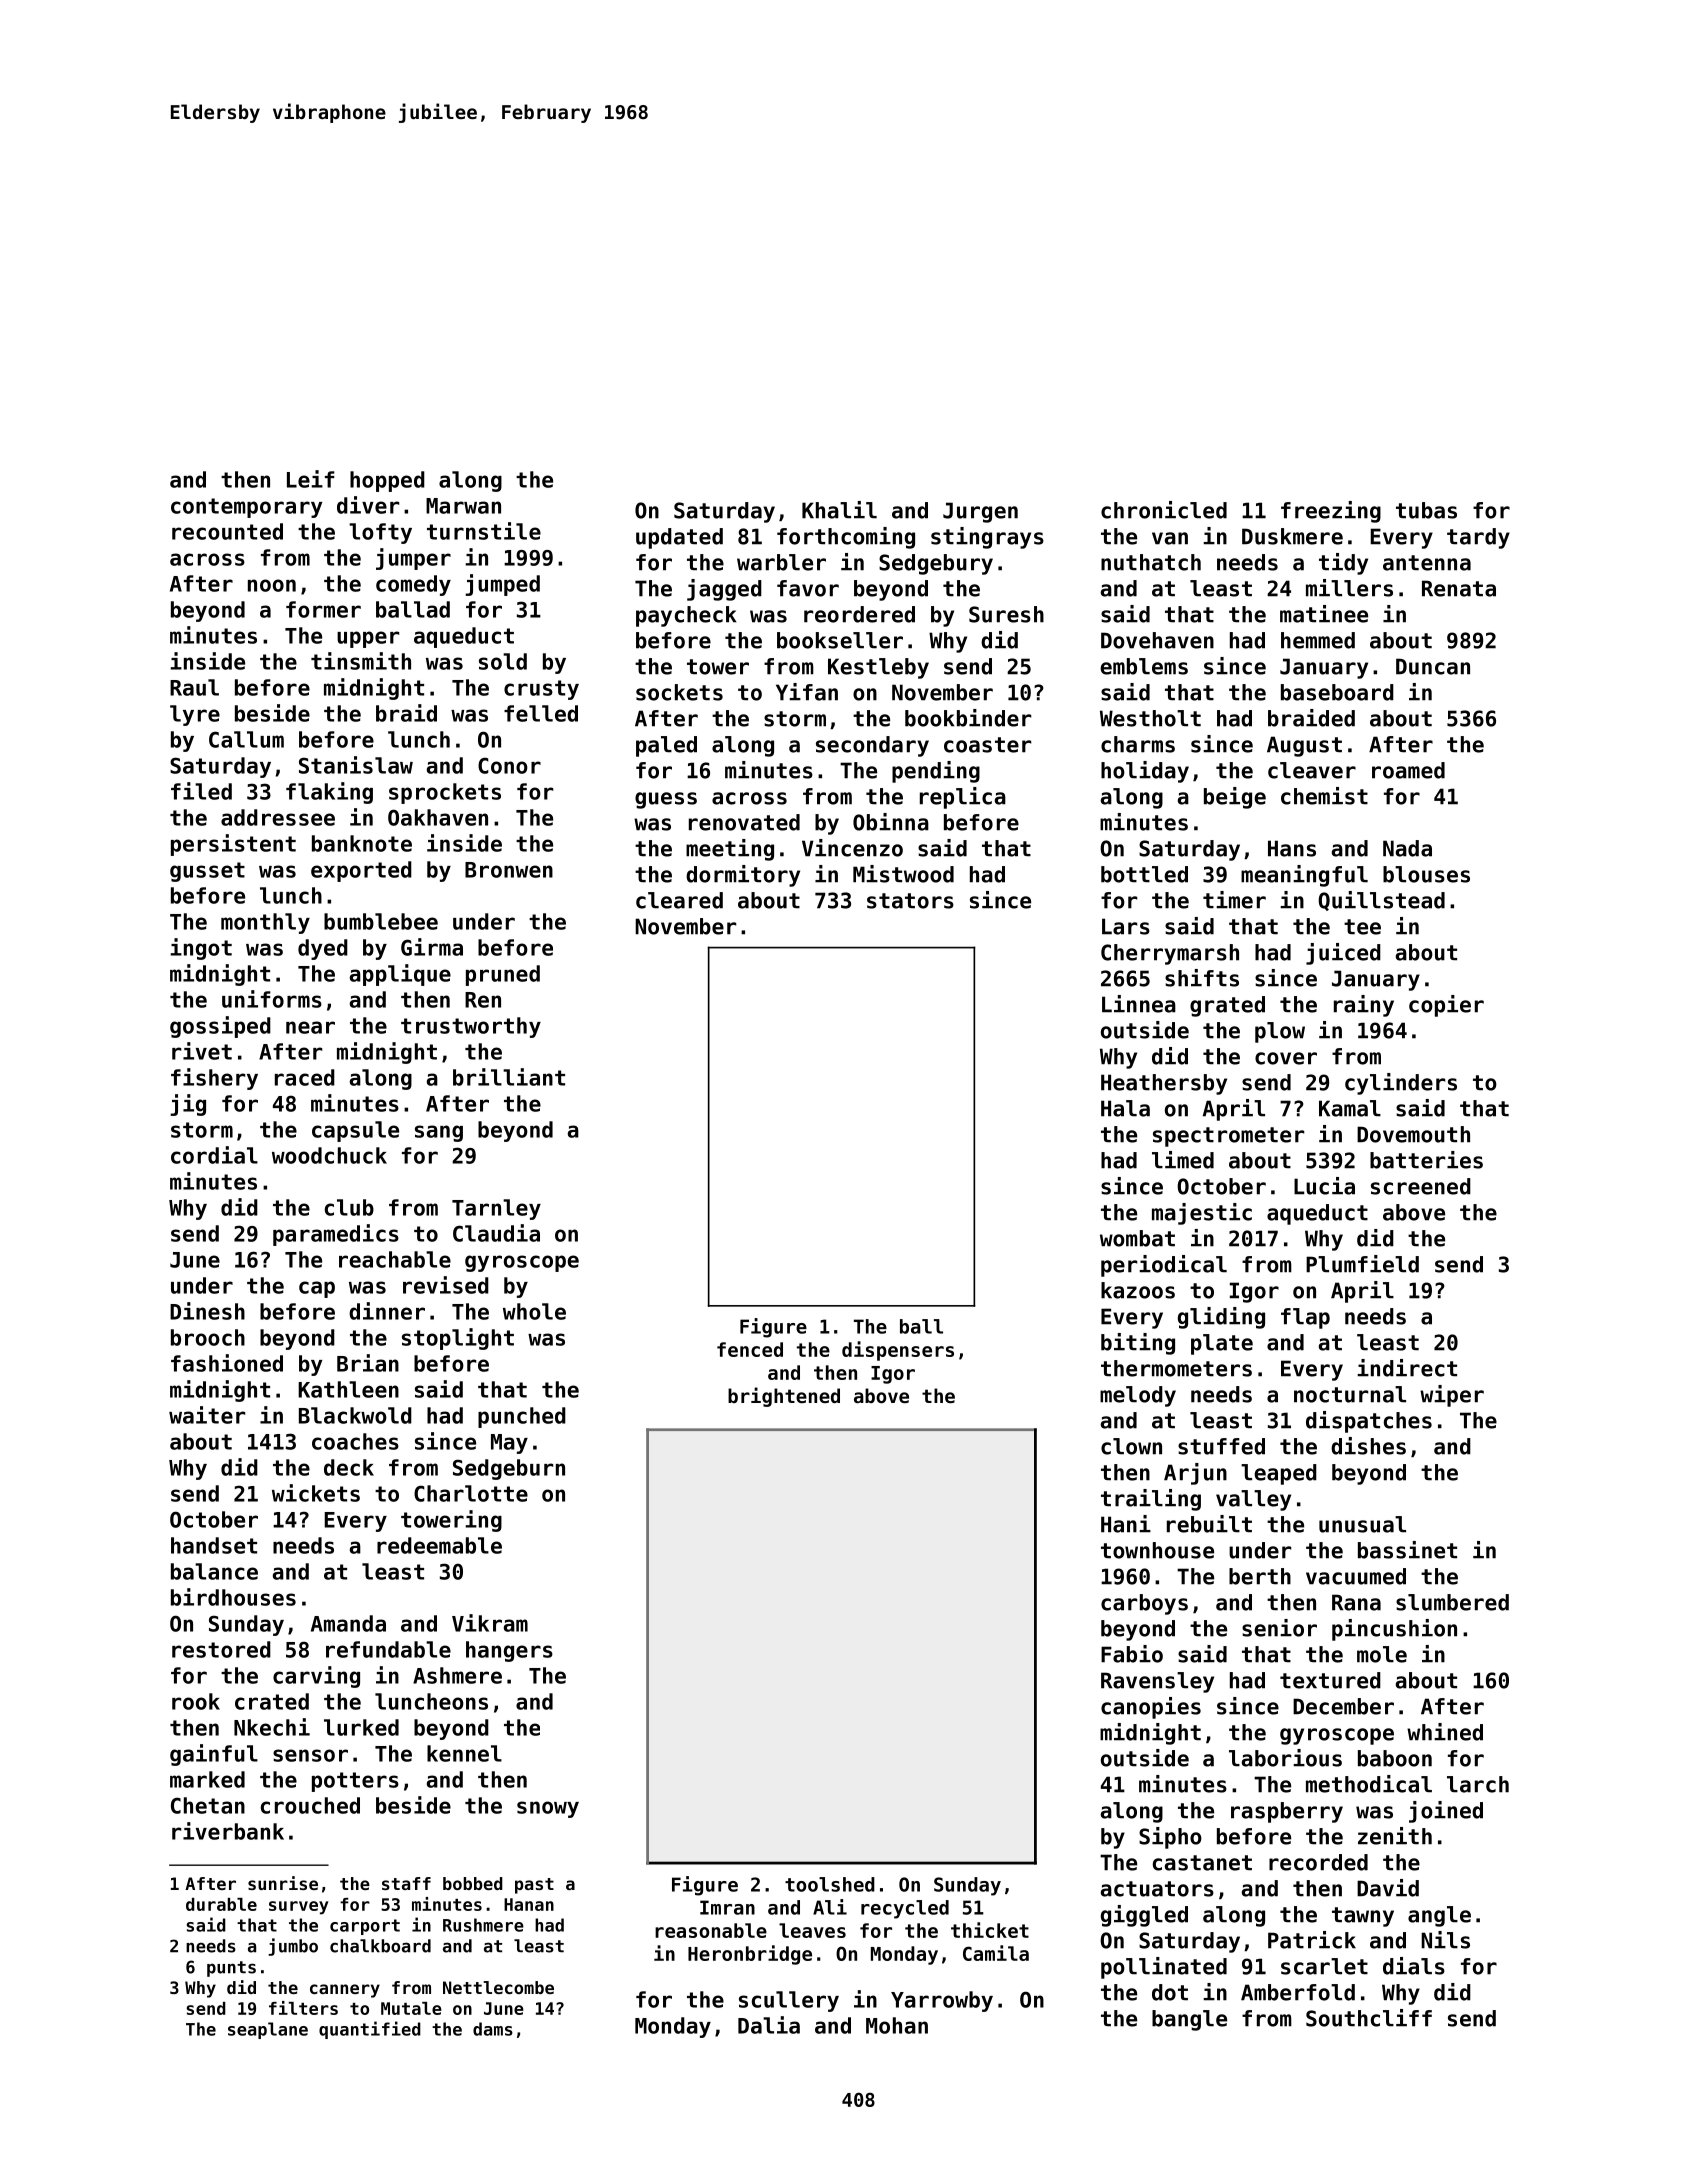 This document has width=1683, height=2178. What do you see at coordinates (1202, 1214) in the document?
I see `majestic` at bounding box center [1202, 1214].
